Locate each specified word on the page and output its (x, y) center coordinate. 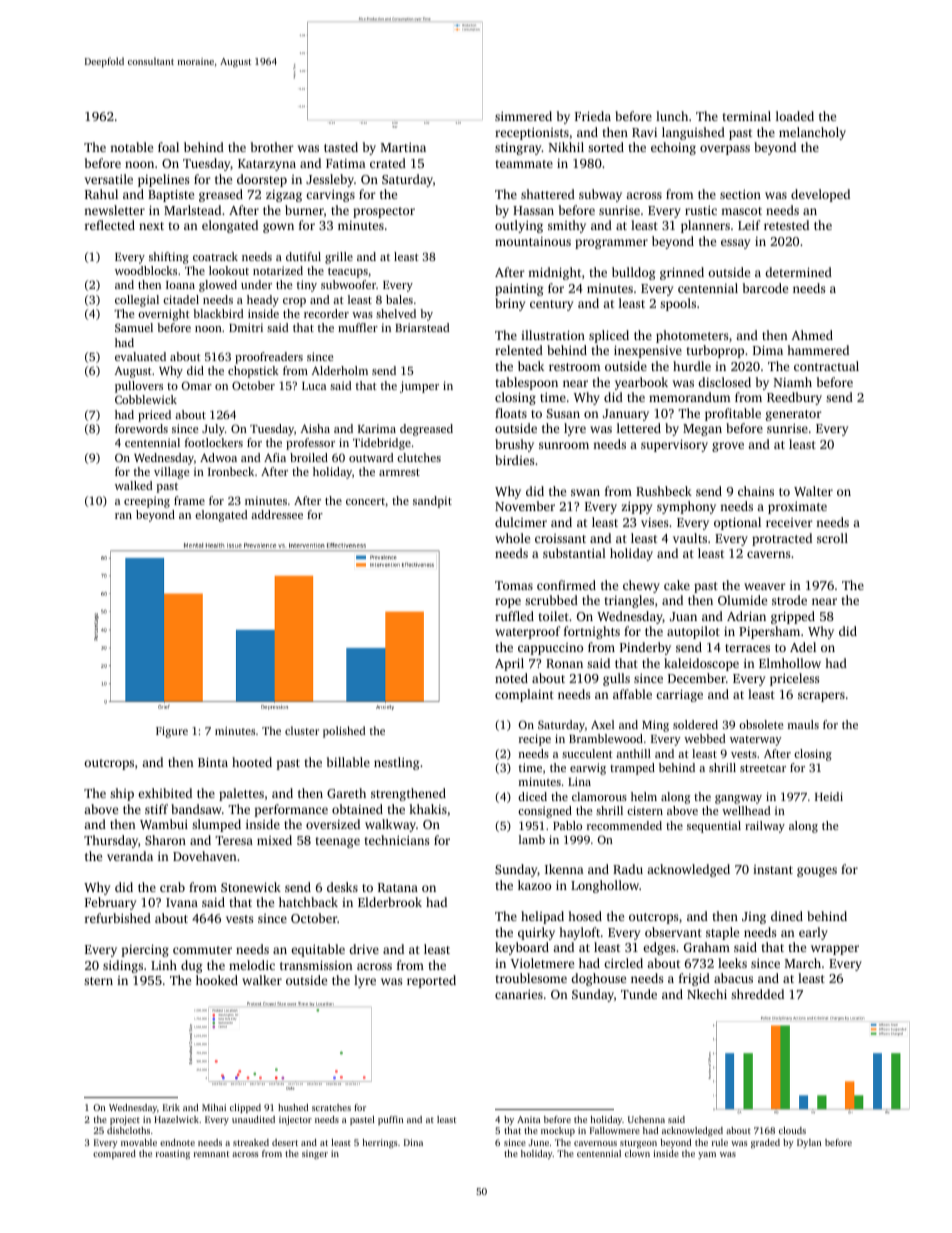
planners (705, 226)
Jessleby (330, 180)
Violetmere (542, 963)
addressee (277, 514)
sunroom (564, 445)
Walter (813, 491)
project (125, 1120)
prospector (384, 212)
